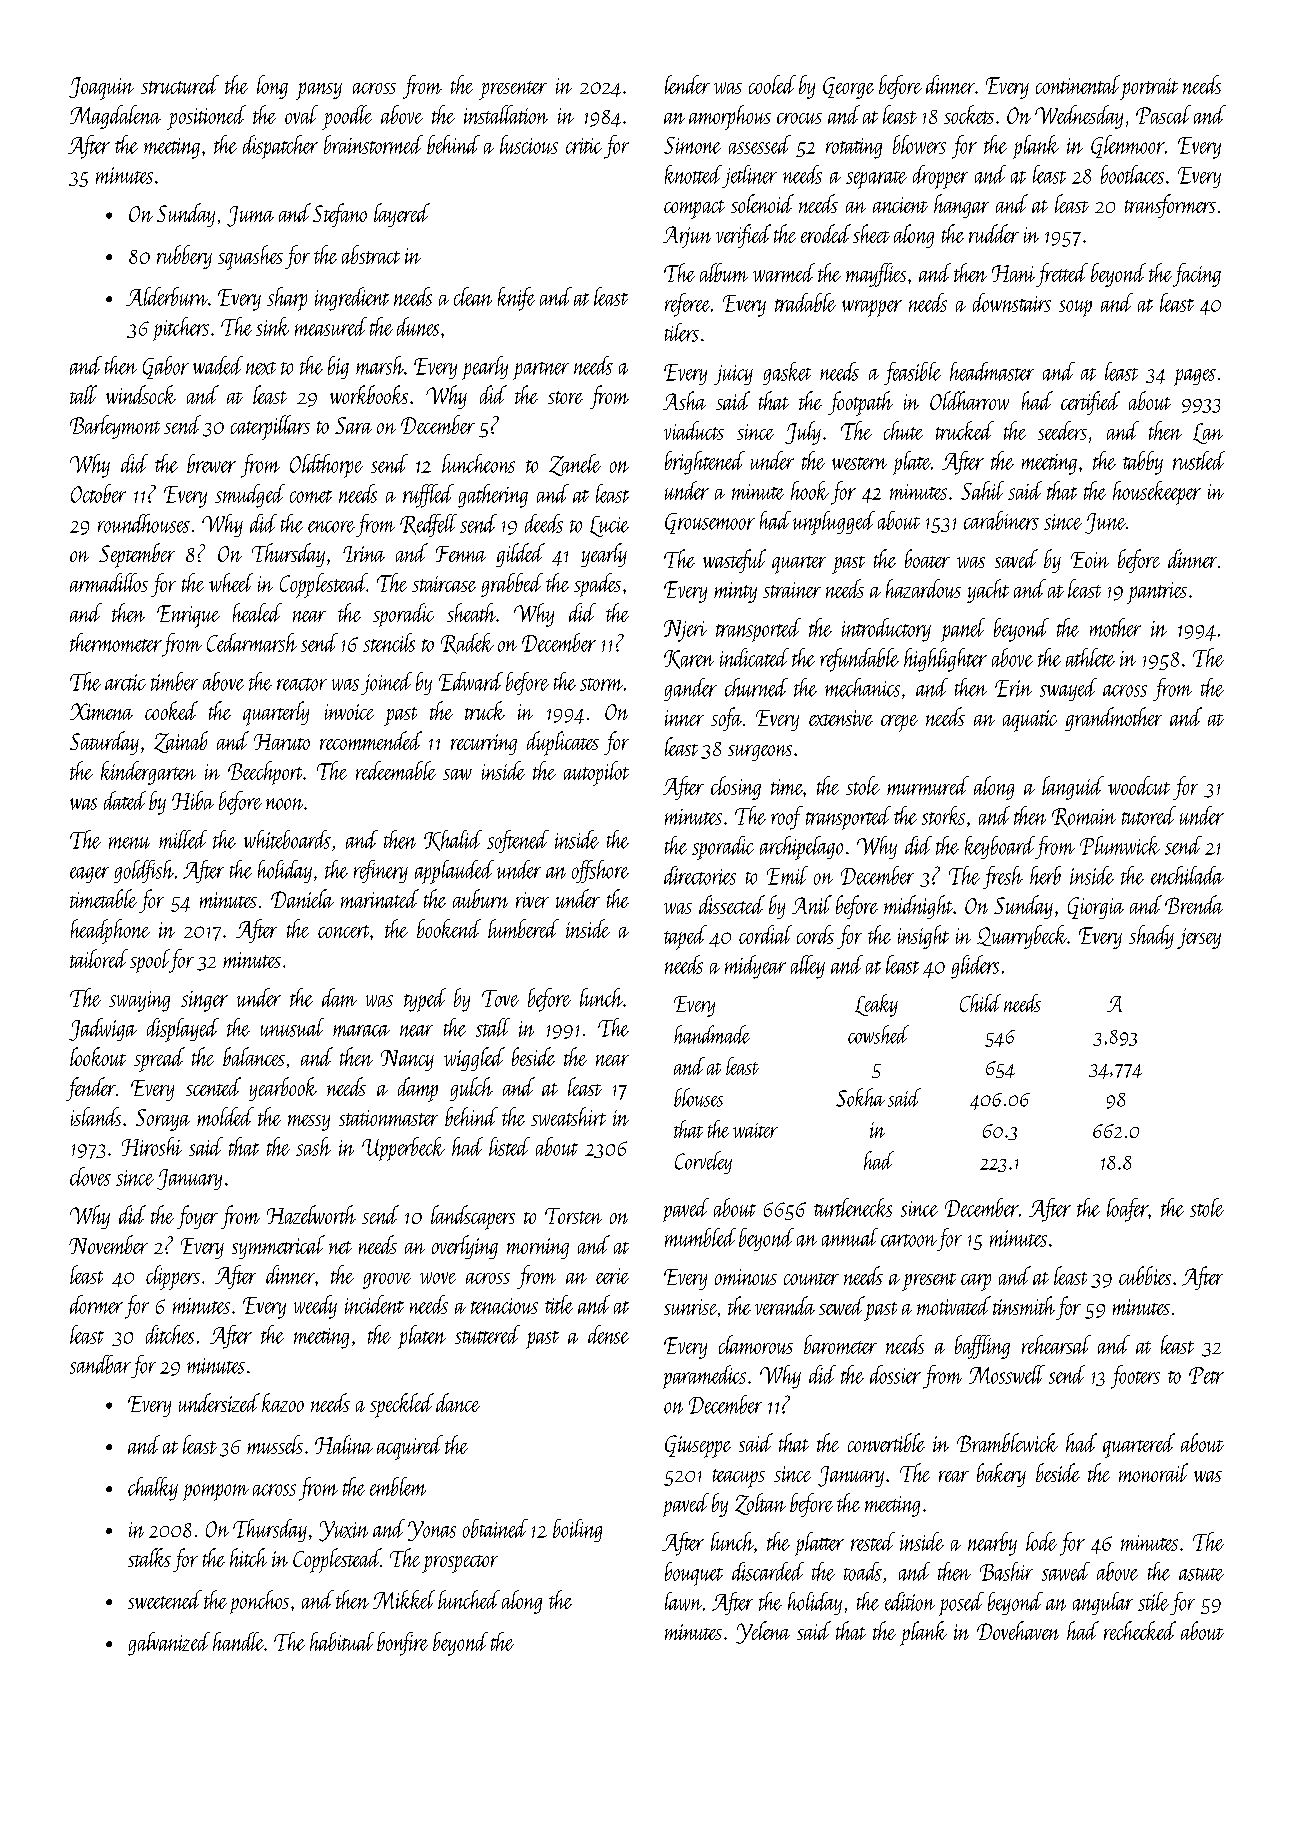 Image resolution: width=1292 pixels, height=1828 pixels. What do you see at coordinates (563, 743) in the document?
I see `duplicates` at bounding box center [563, 743].
